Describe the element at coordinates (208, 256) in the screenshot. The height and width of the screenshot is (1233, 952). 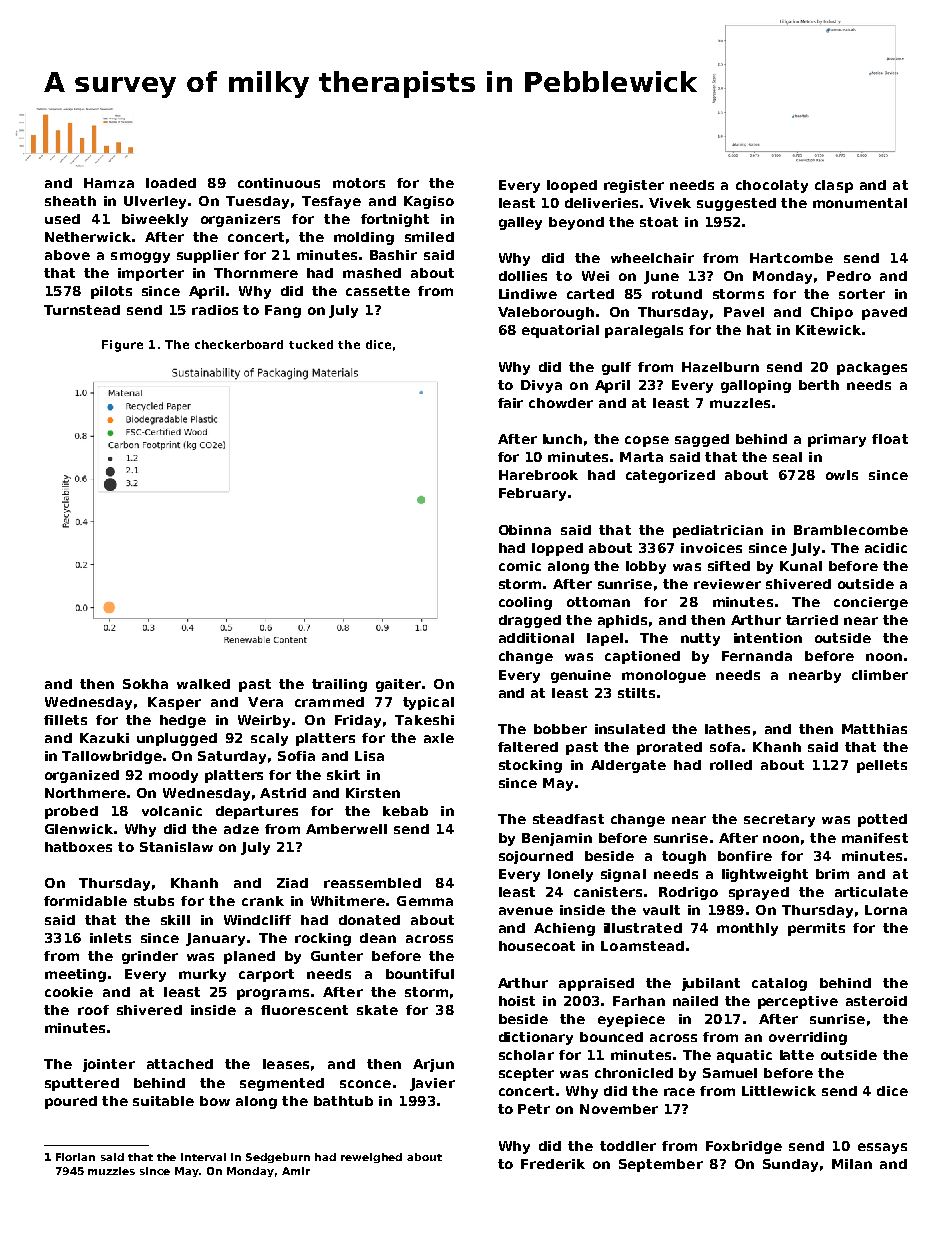
I see `supplier` at that location.
